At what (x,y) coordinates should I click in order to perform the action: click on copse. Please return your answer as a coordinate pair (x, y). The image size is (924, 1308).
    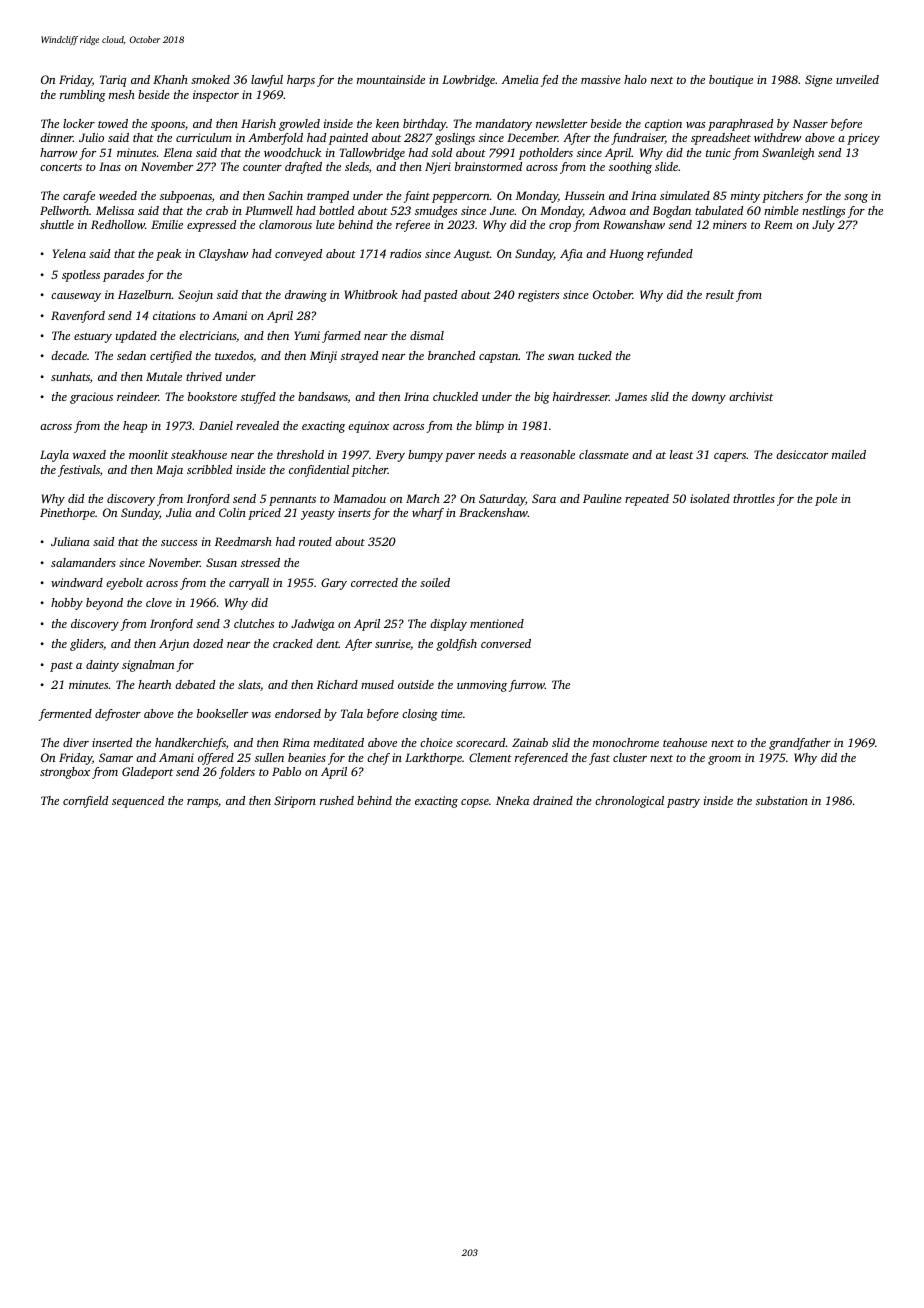
    Looking at the image, I should click on (475, 803).
